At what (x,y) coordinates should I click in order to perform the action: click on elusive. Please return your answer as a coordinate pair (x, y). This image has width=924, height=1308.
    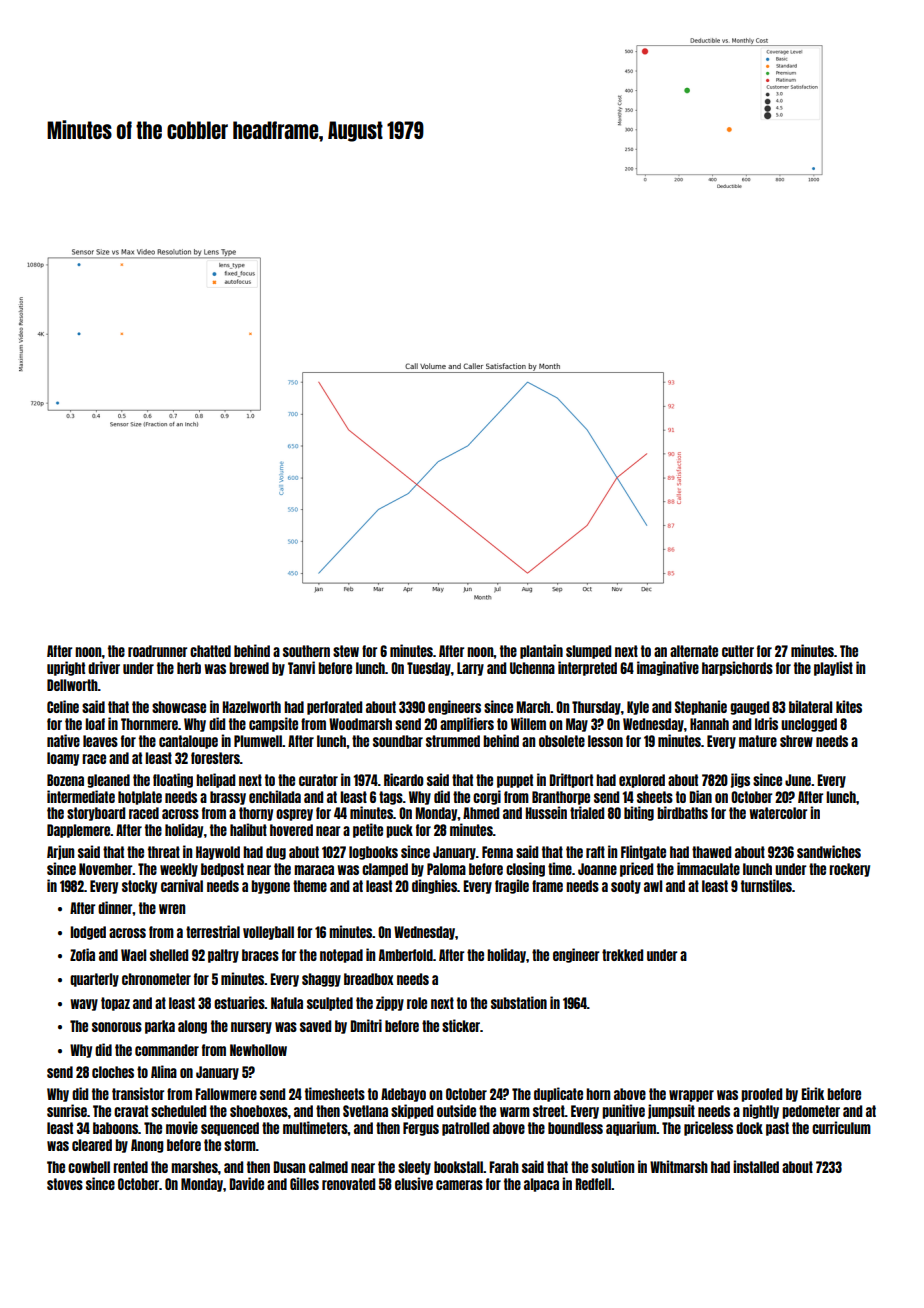
    Looking at the image, I should click on (414, 1183).
